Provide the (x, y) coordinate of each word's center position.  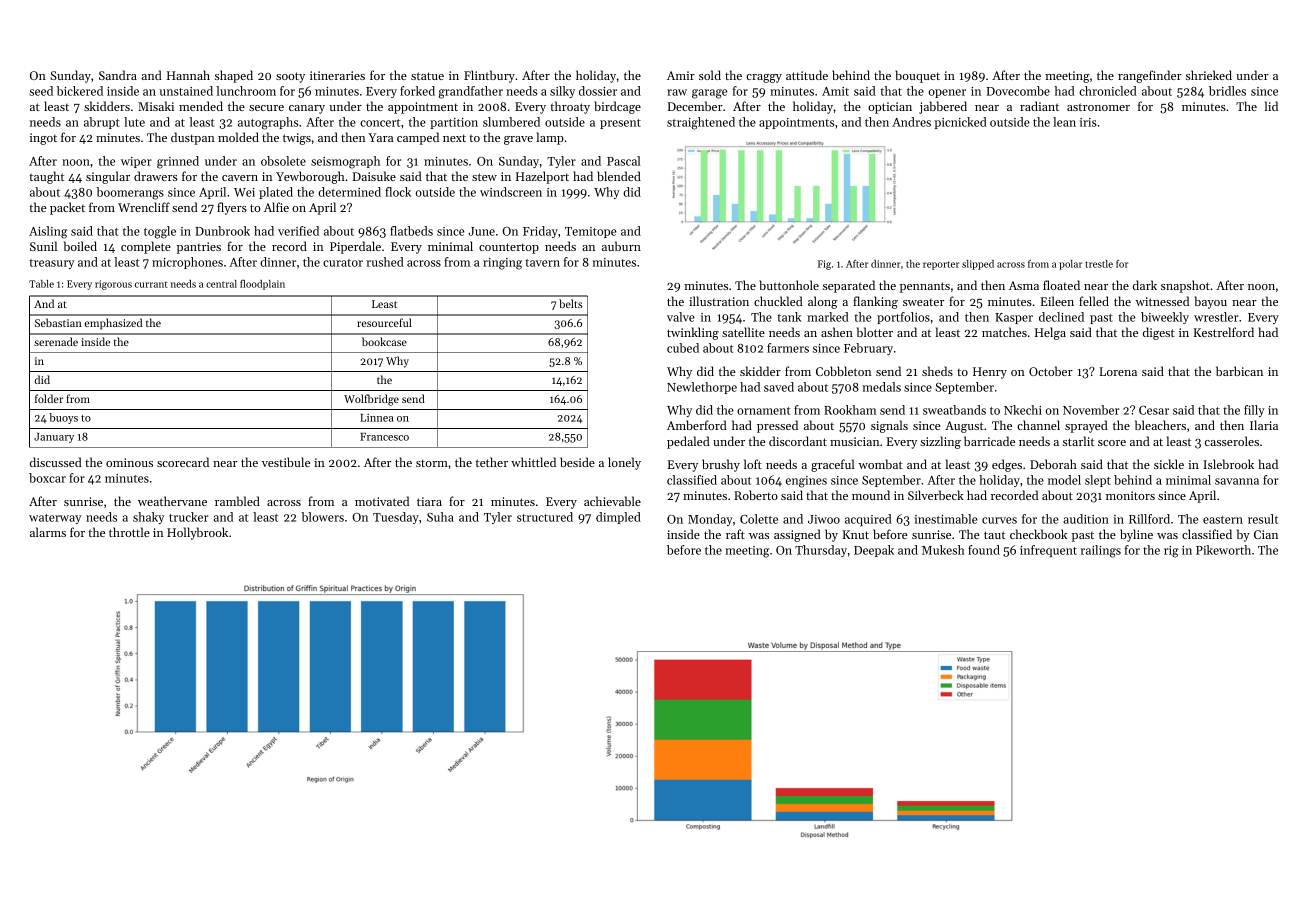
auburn (621, 246)
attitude (807, 75)
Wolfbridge (371, 400)
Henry (990, 373)
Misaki (156, 106)
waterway (55, 519)
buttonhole (789, 285)
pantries (199, 248)
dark (1145, 285)
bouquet (917, 76)
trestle (1099, 264)
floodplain (262, 285)
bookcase (384, 341)
